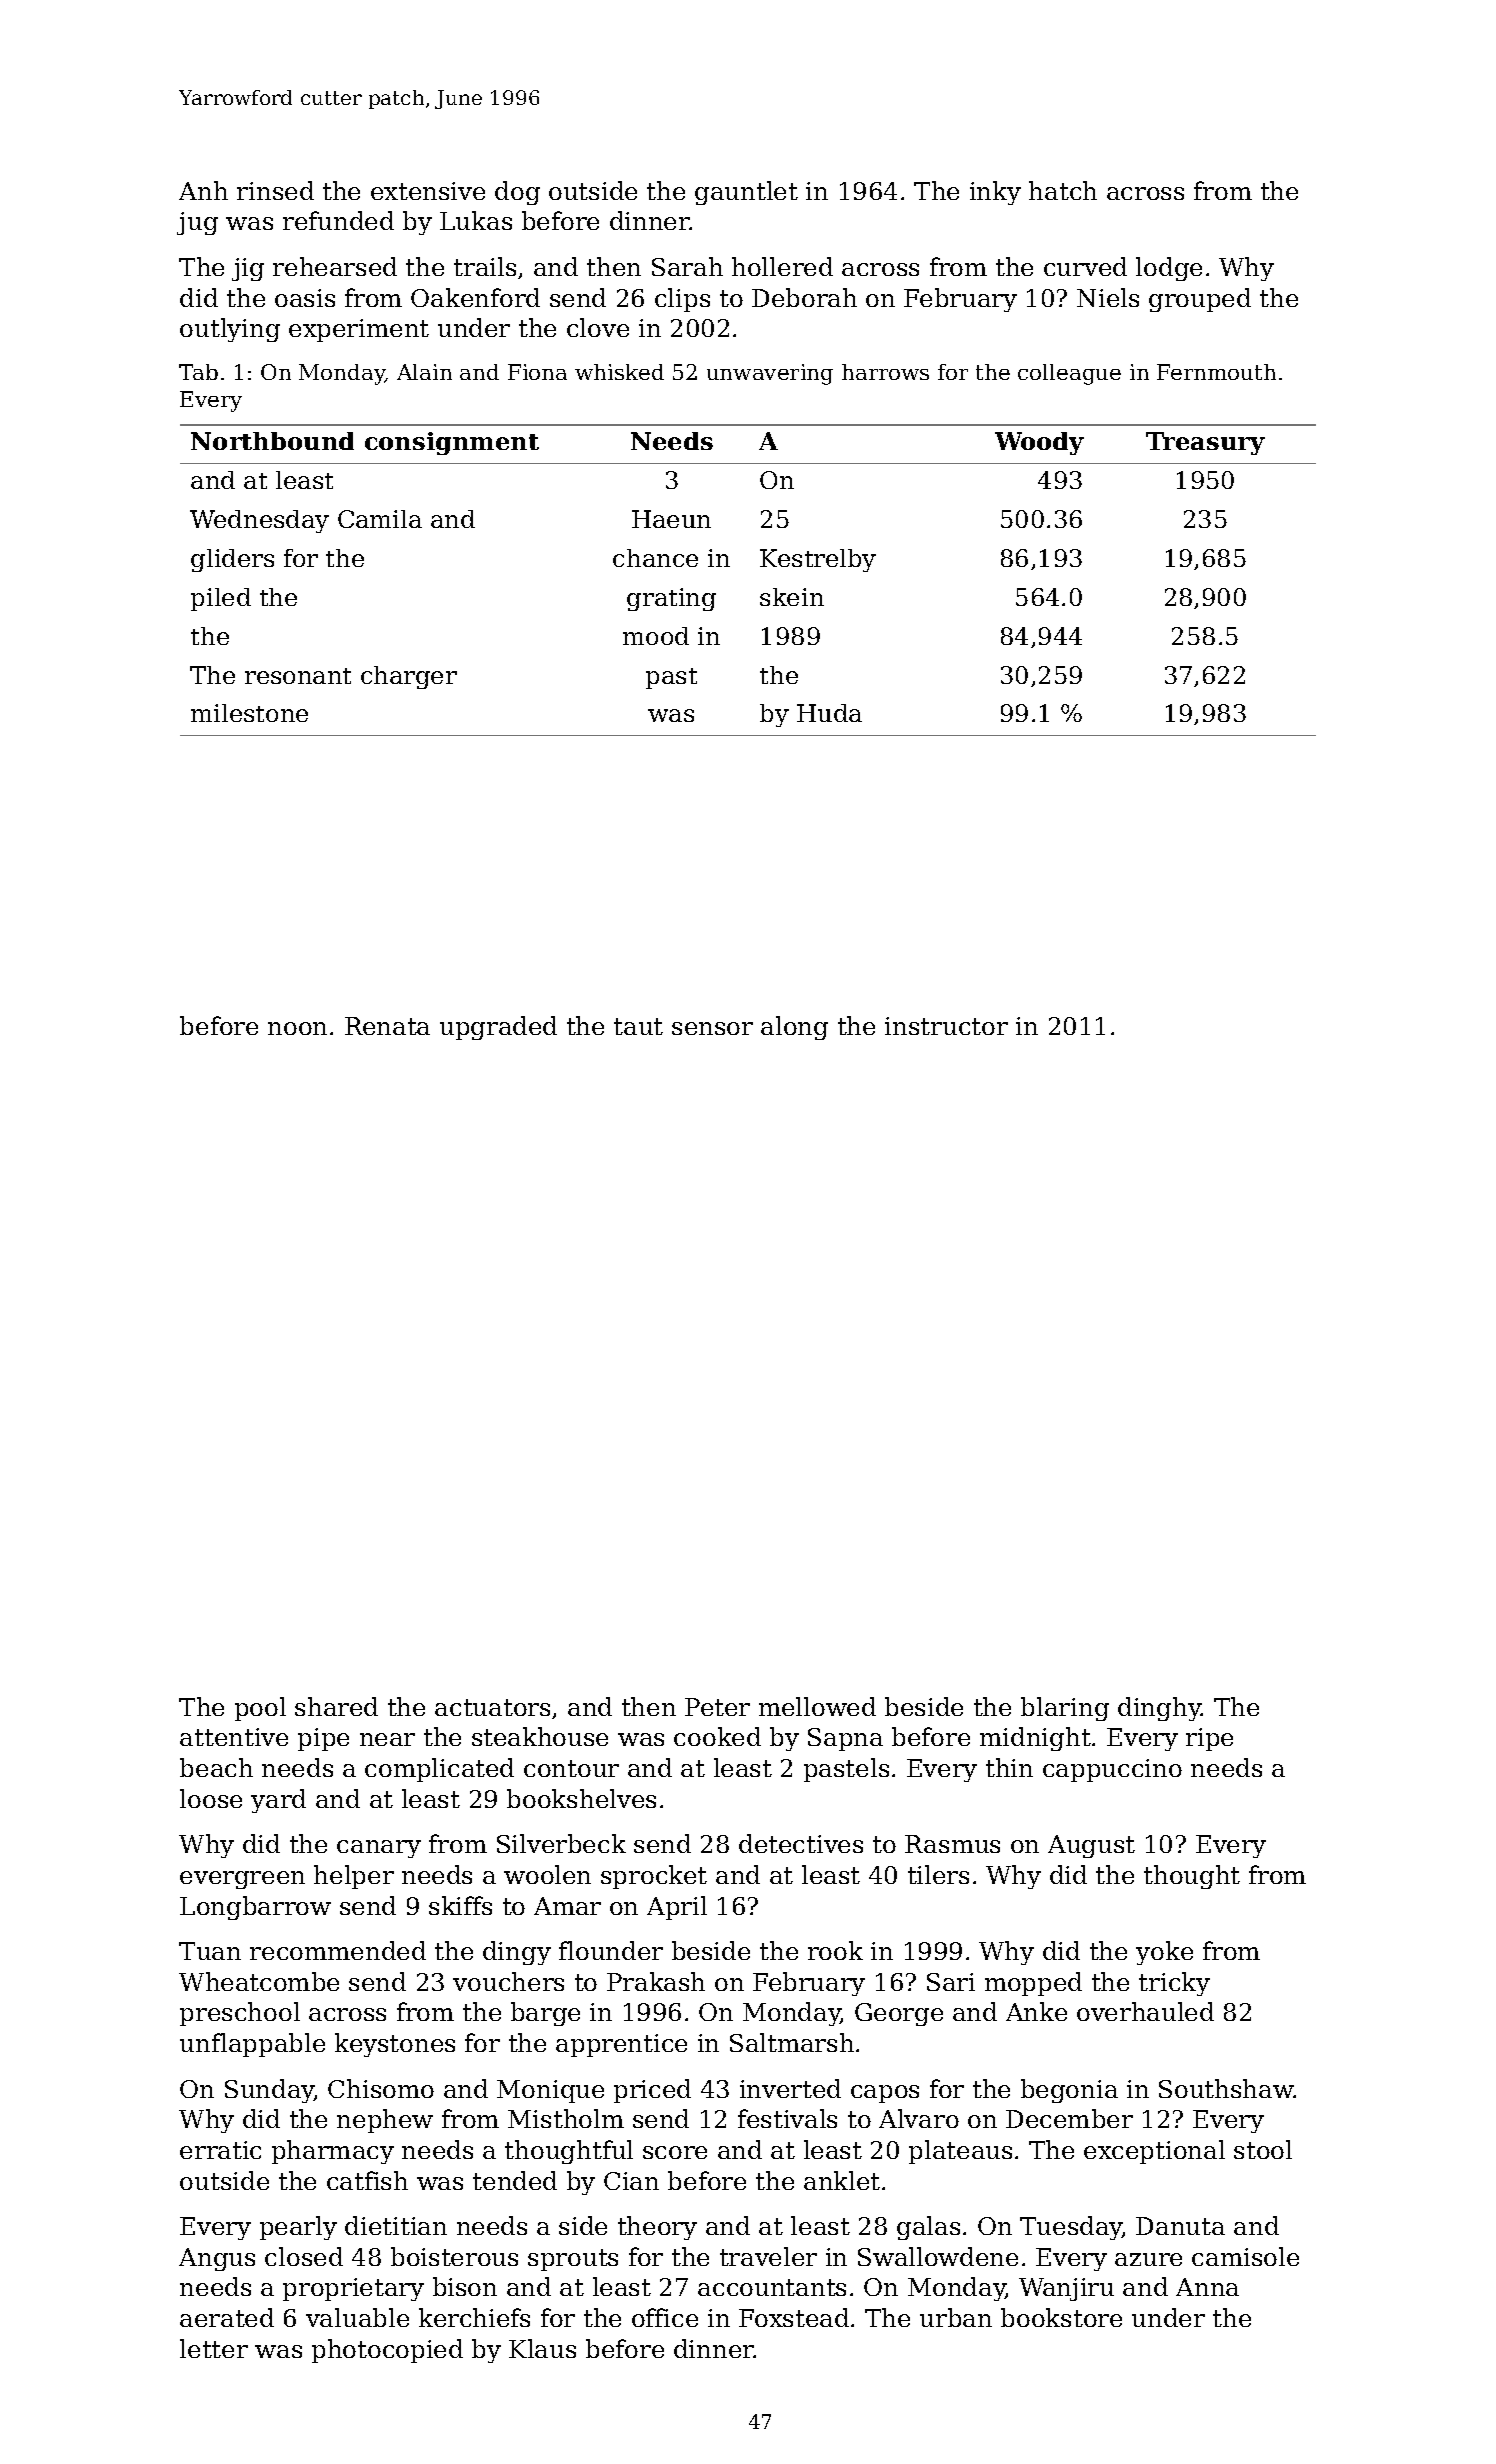  What do you see at coordinates (387, 1026) in the screenshot?
I see `Renata` at bounding box center [387, 1026].
